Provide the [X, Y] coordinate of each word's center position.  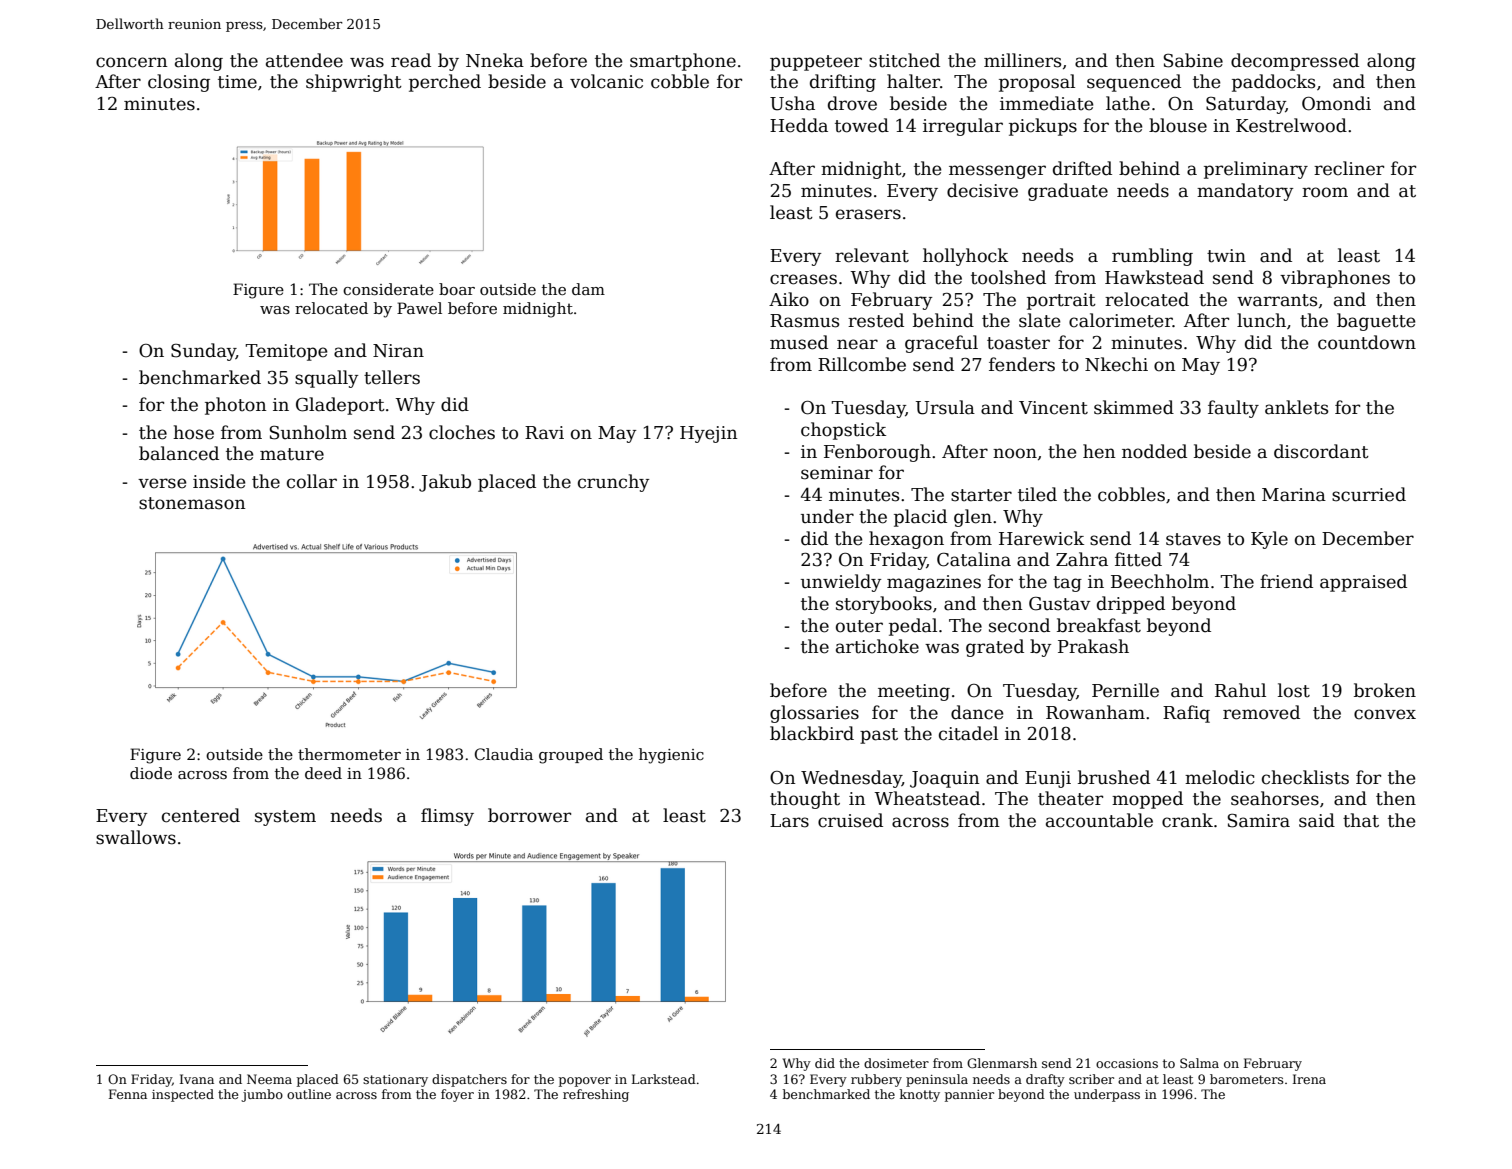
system [285, 818]
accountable [1099, 820]
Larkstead [664, 1079]
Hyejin [708, 434]
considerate [388, 289]
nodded [1154, 451]
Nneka [495, 60]
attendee [304, 60]
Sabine [1193, 60]
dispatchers [469, 1080]
